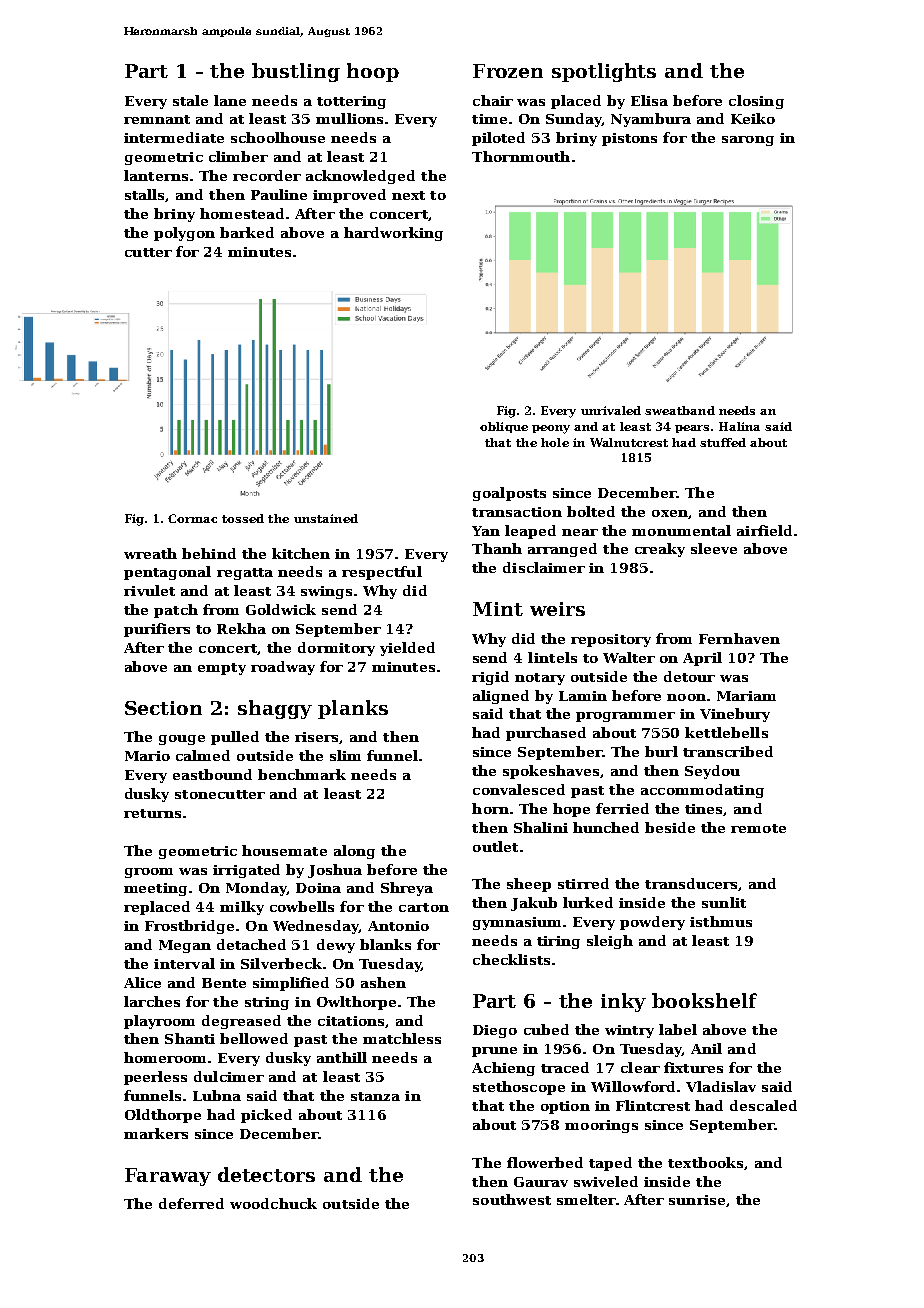  What do you see at coordinates (190, 100) in the screenshot?
I see `stale` at bounding box center [190, 100].
